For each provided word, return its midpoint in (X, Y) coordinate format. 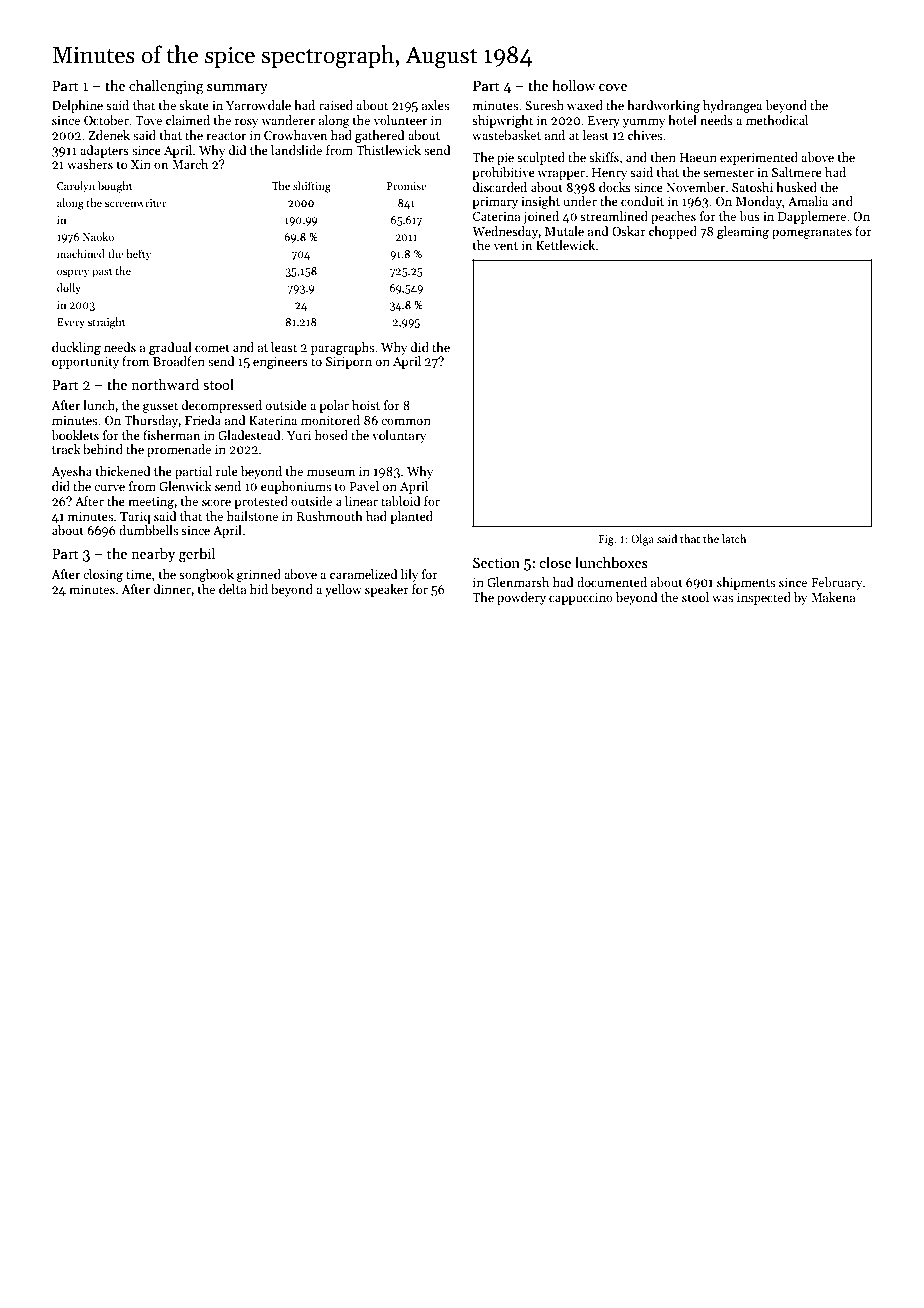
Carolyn (76, 187)
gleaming (743, 232)
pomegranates (812, 233)
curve (109, 487)
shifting (312, 187)
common (406, 421)
